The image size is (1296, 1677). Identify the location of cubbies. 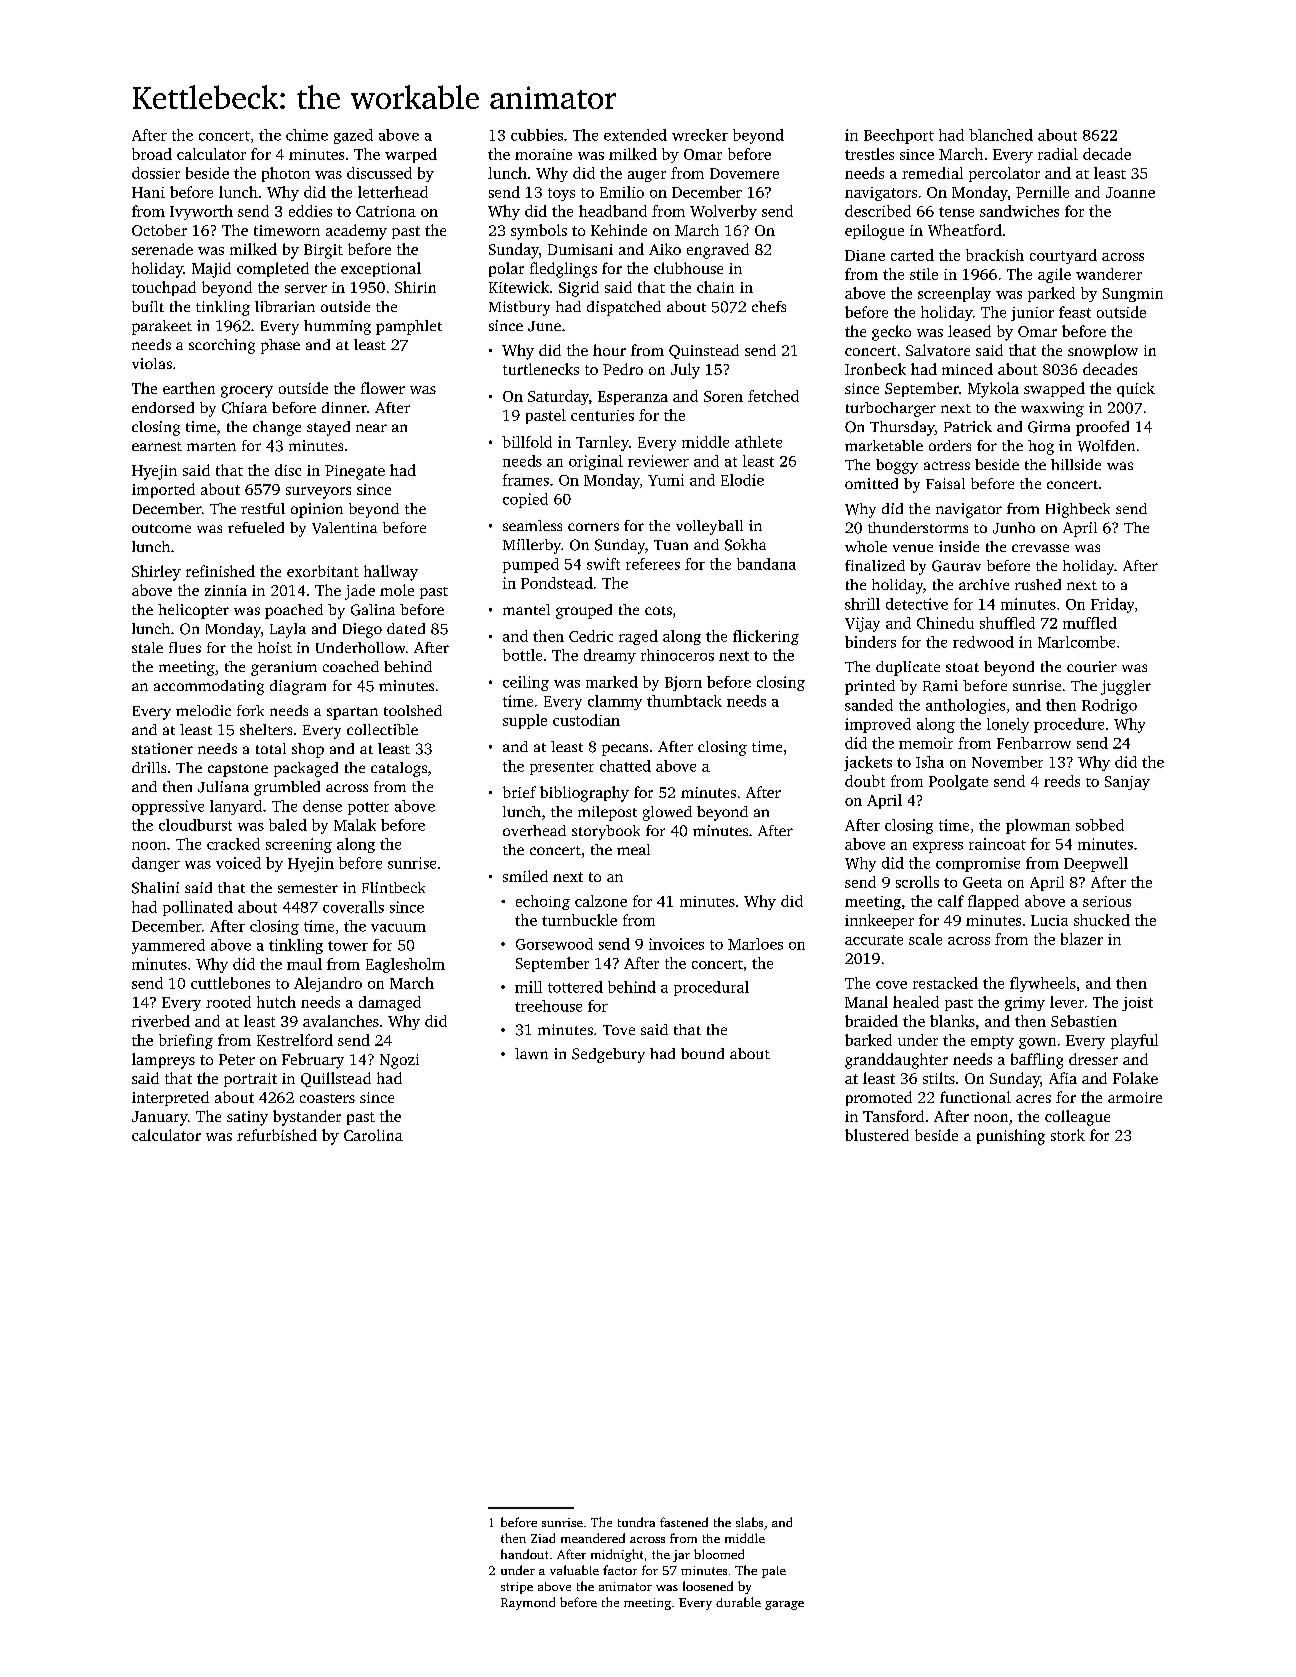
(537, 135).
